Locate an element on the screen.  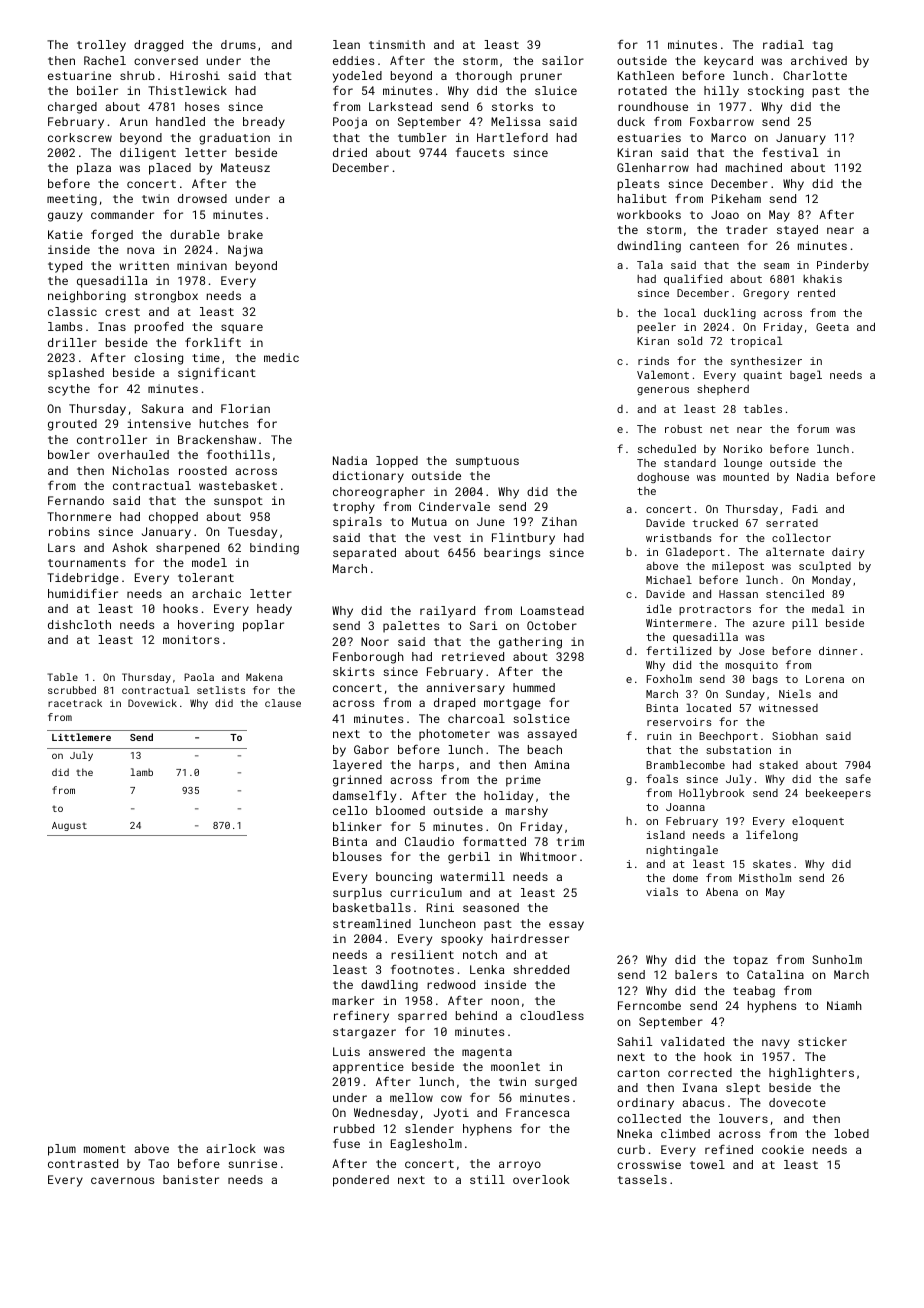
topaz is located at coordinates (750, 961).
